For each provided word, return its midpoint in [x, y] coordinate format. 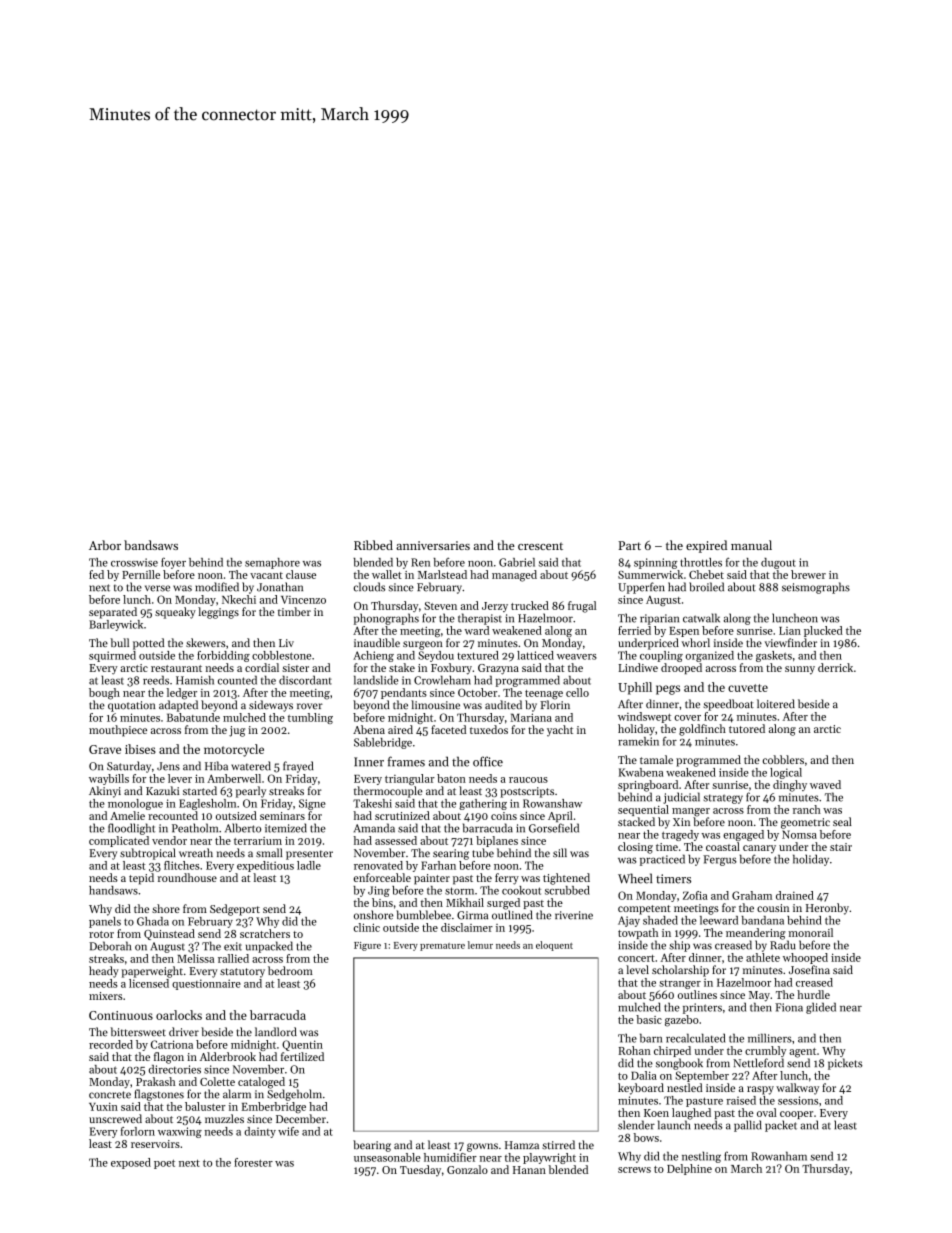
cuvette [748, 688]
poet [164, 1164]
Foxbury [451, 669]
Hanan [529, 1170]
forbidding [223, 656]
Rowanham [779, 1156]
